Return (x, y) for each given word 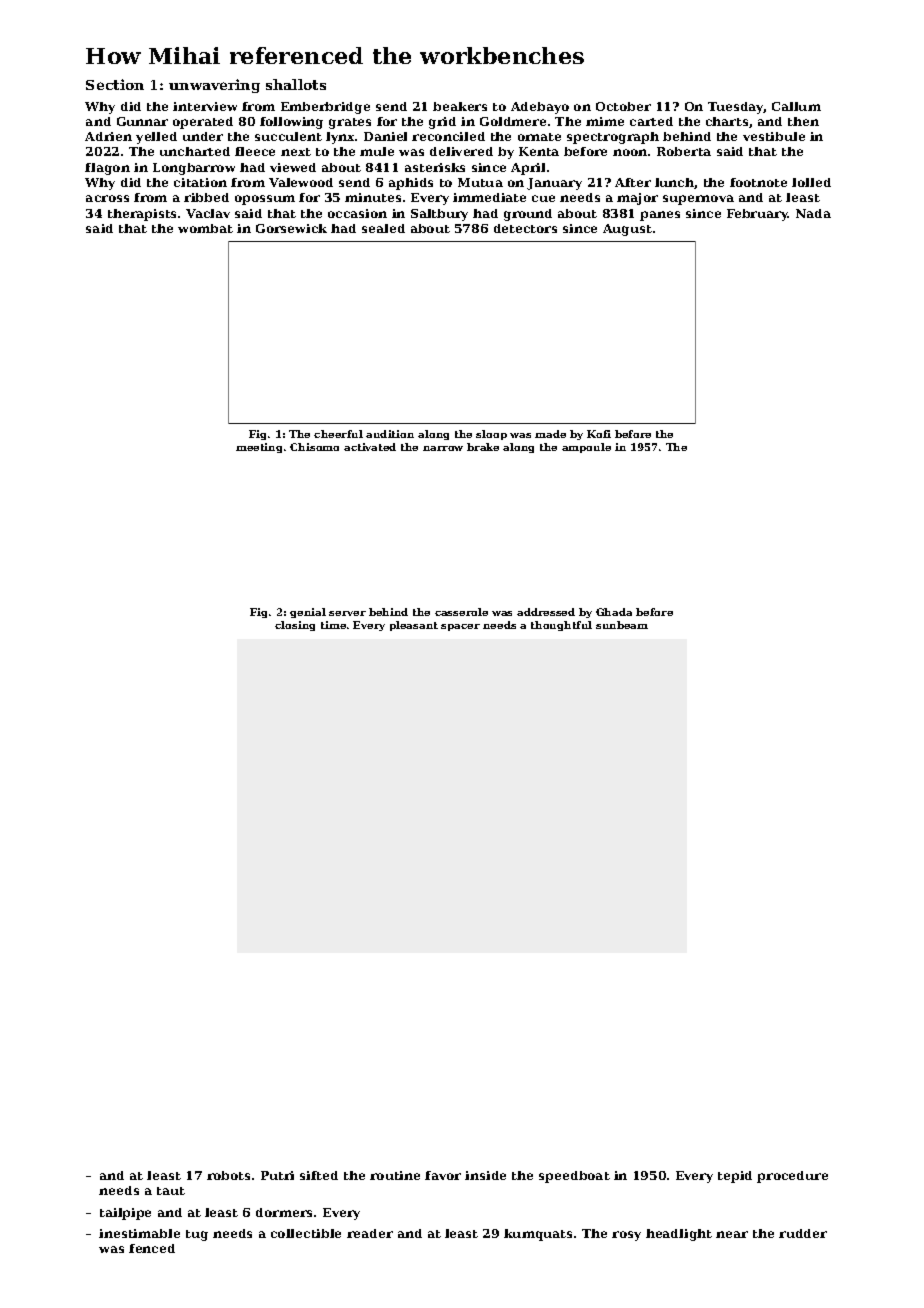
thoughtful (561, 626)
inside (485, 1175)
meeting (259, 448)
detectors (525, 228)
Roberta (684, 151)
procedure (792, 1177)
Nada (813, 213)
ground (528, 215)
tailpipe (125, 1214)
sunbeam (622, 625)
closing (295, 626)
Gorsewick (291, 228)
